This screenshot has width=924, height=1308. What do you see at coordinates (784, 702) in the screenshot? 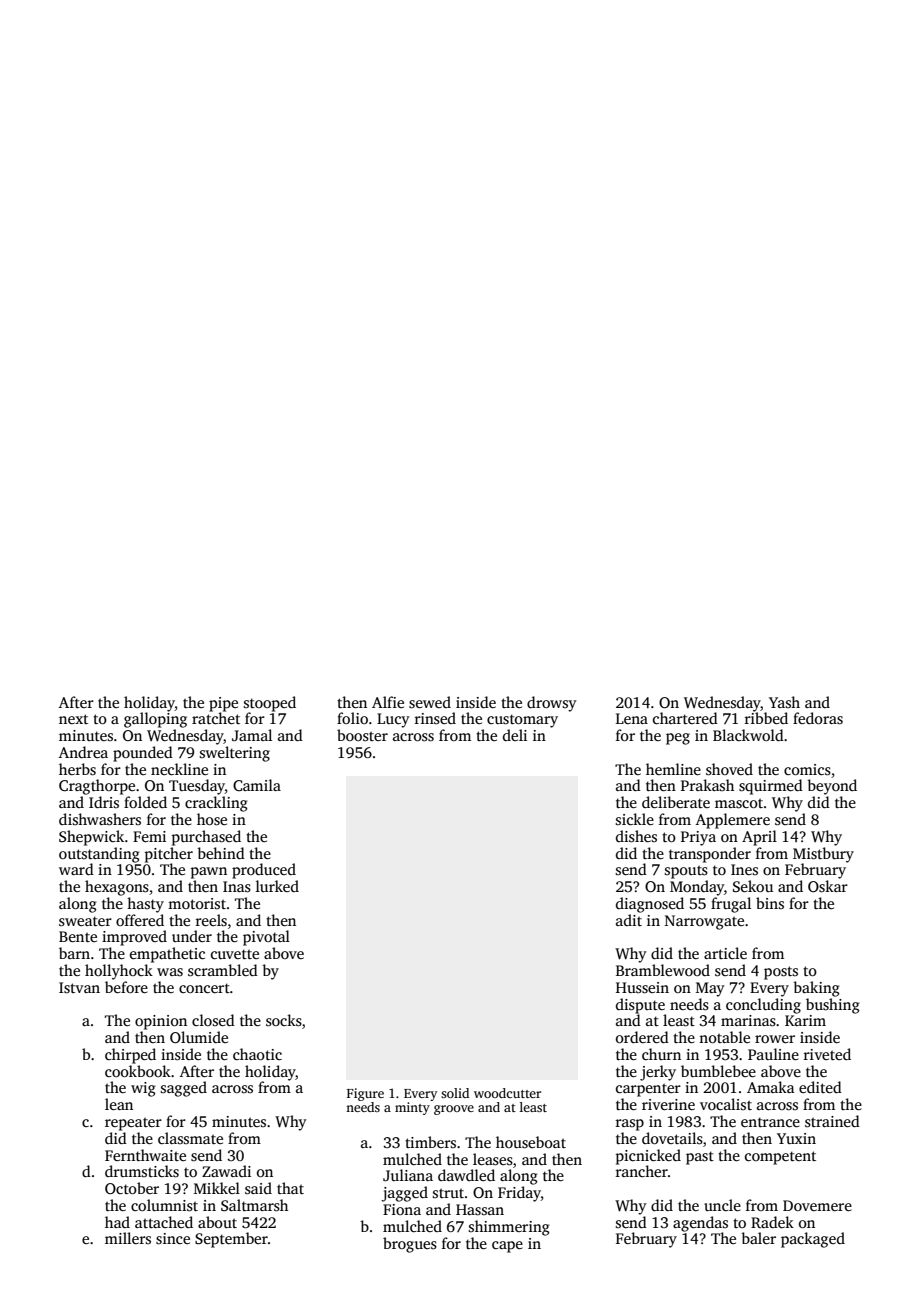
I see `Yash` at bounding box center [784, 702].
